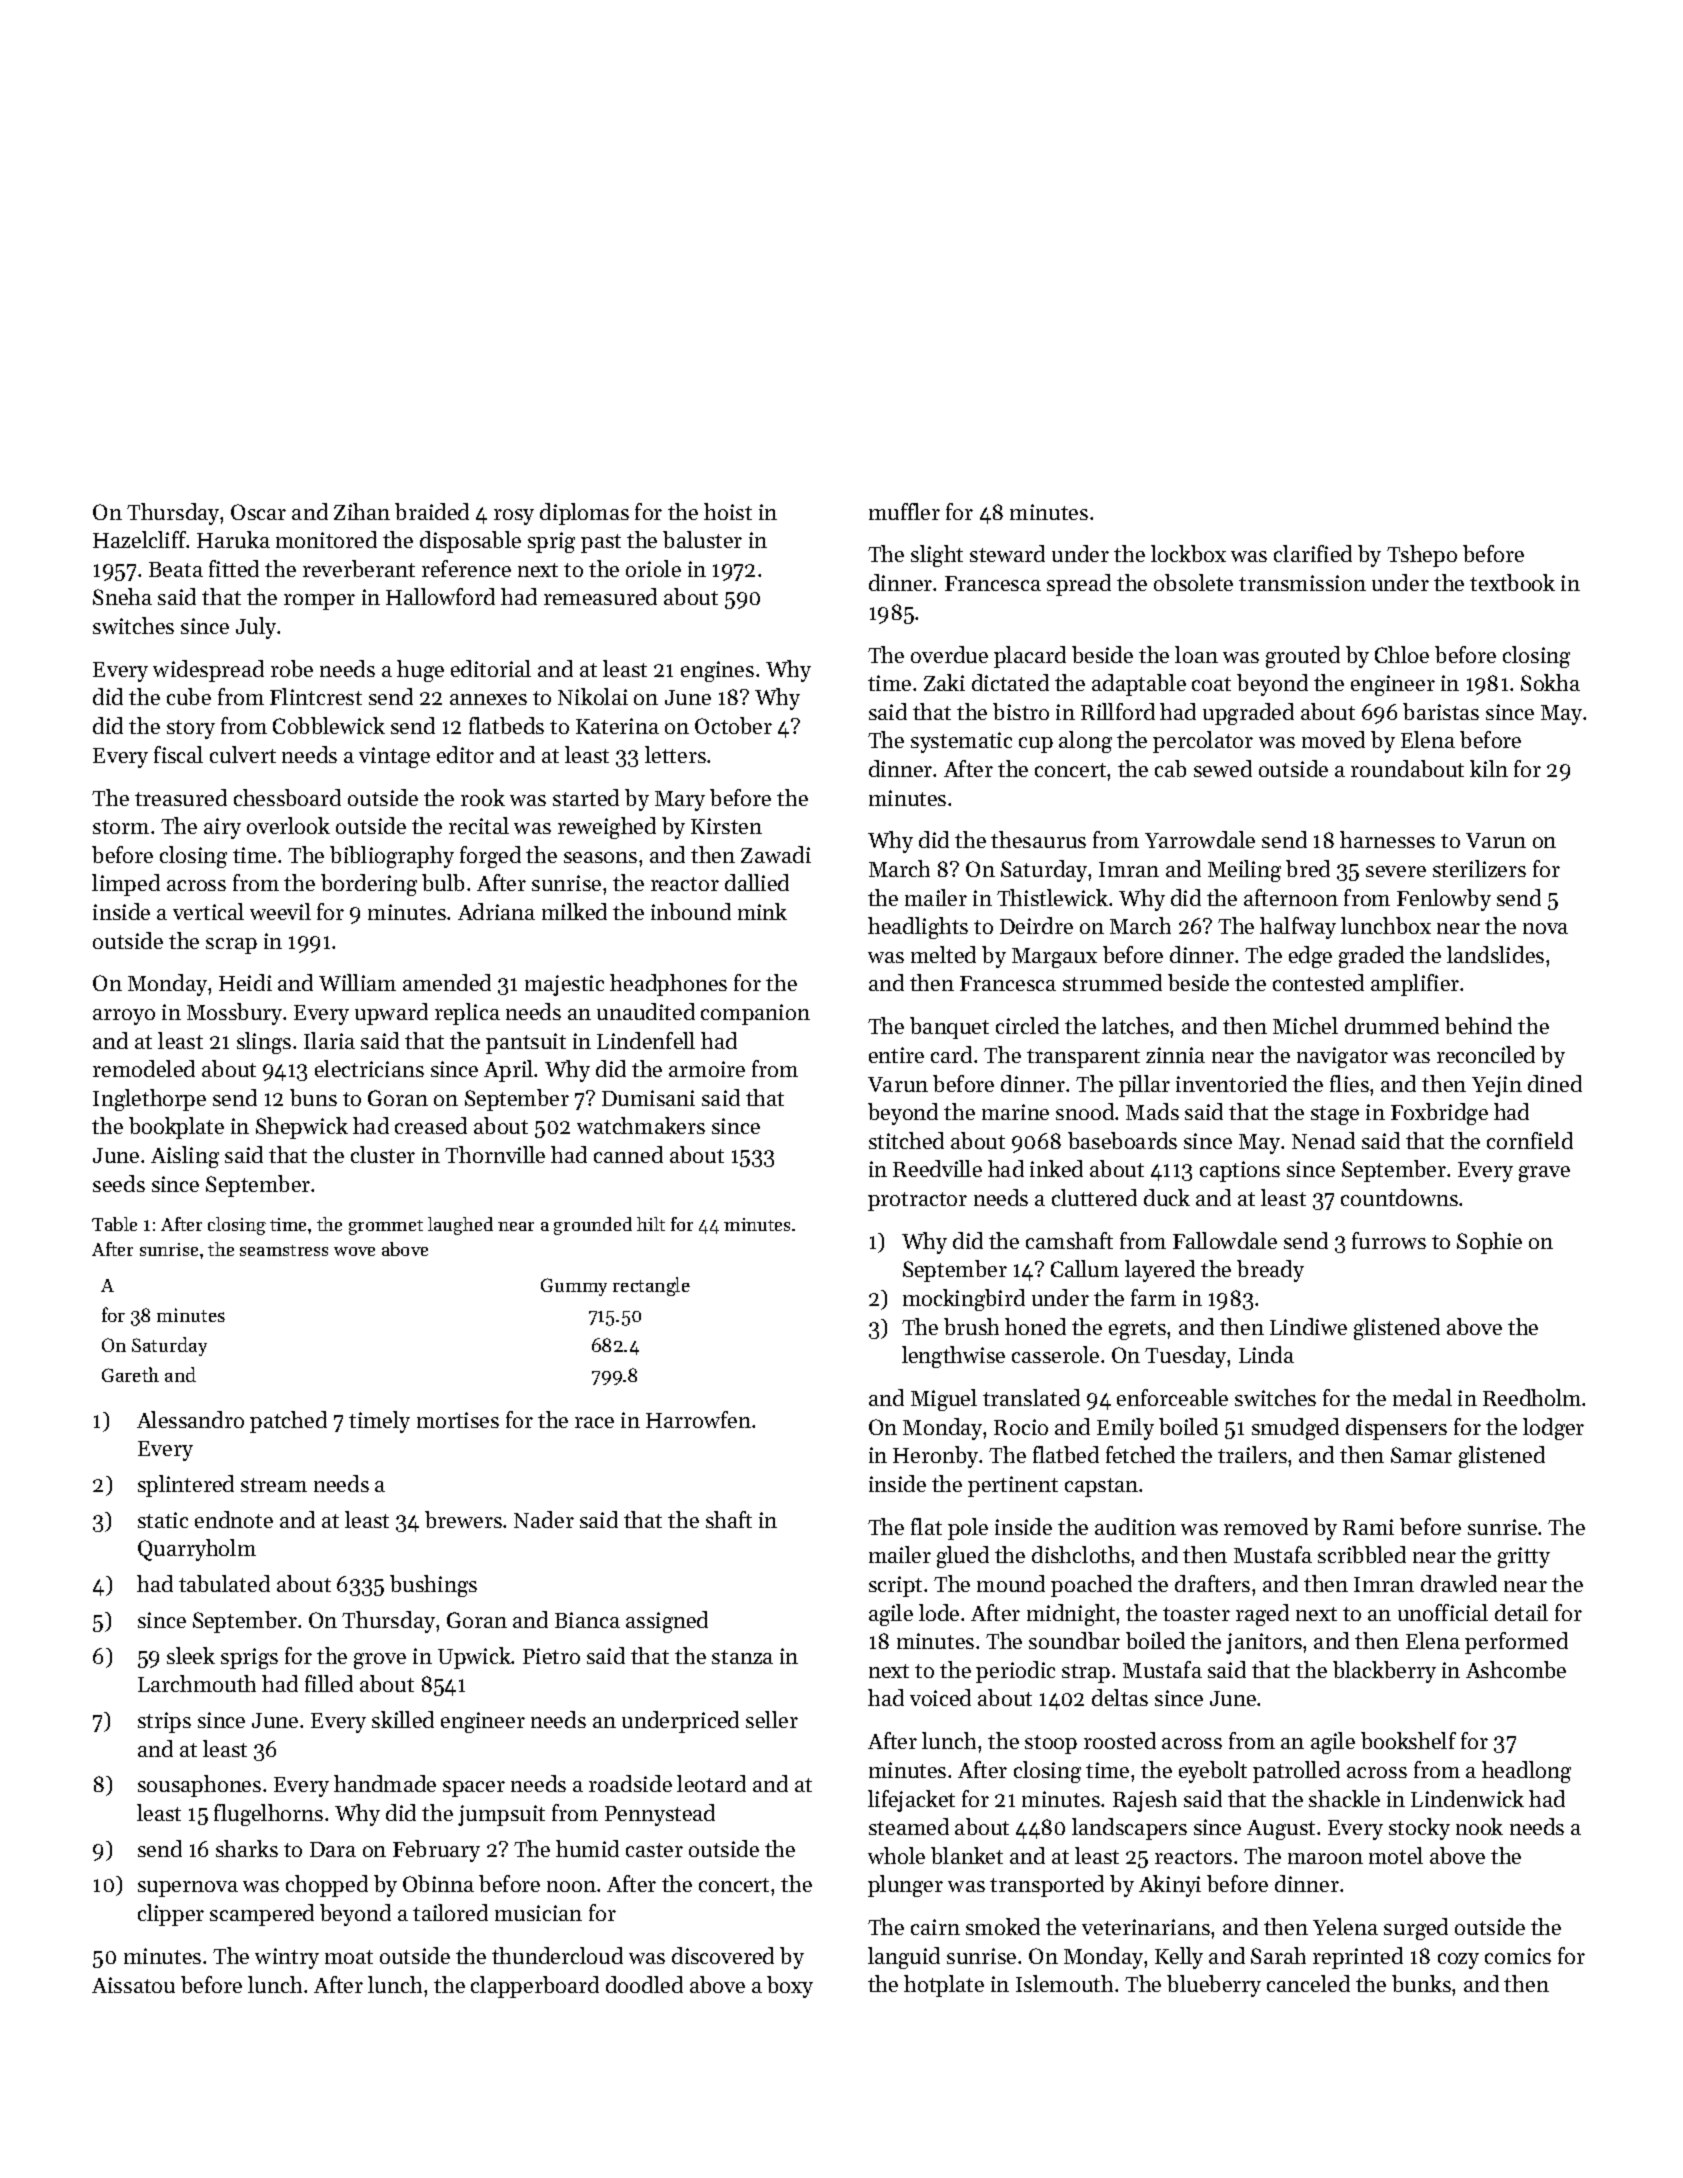 This page has width=1683, height=2178. Describe the element at coordinates (964, 1300) in the page. I see `mockingbird` at that location.
